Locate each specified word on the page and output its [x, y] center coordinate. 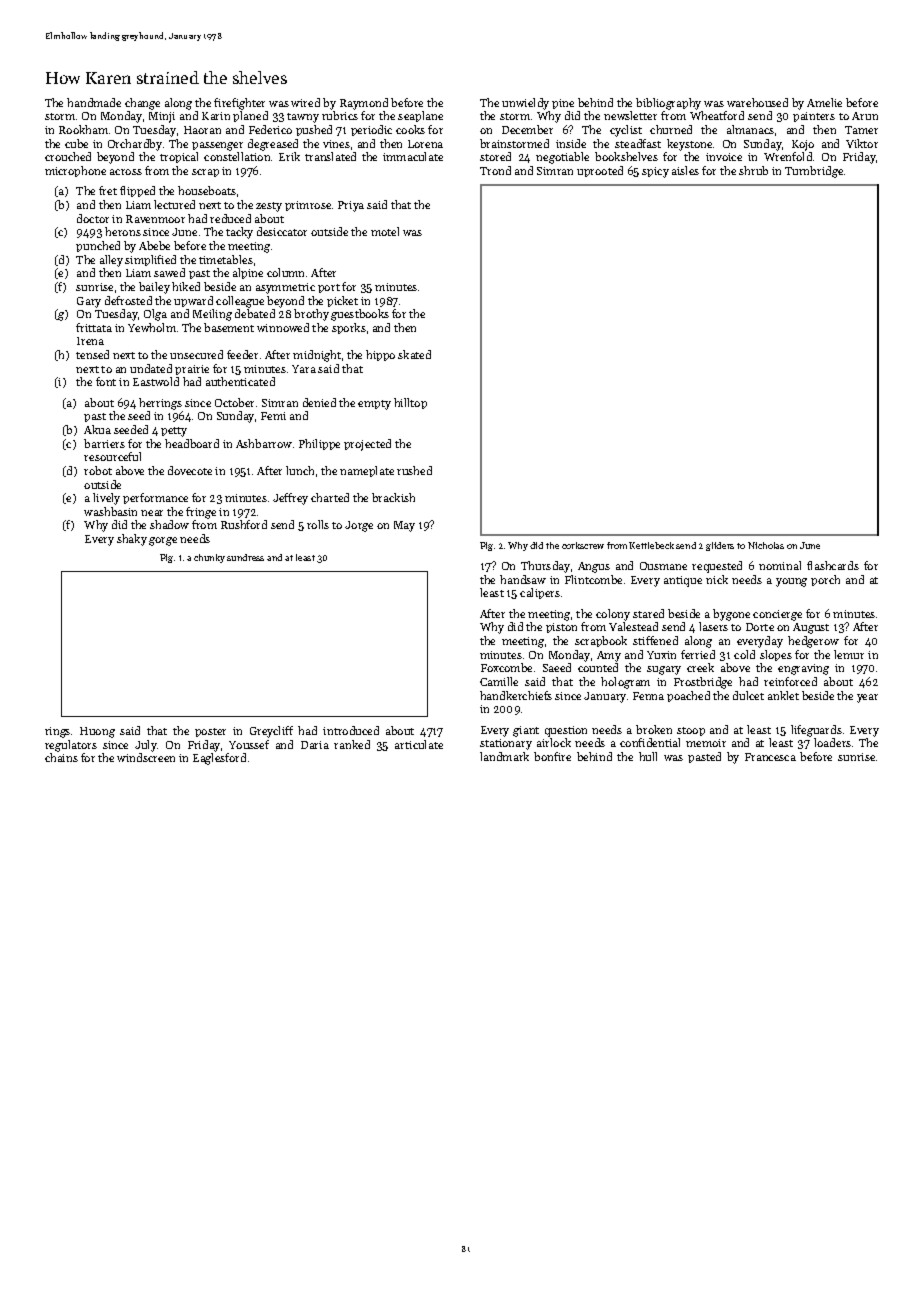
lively [106, 499]
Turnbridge [814, 172]
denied [319, 402]
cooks [410, 129]
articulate [419, 744]
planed [250, 116]
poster [210, 732]
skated [414, 354]
